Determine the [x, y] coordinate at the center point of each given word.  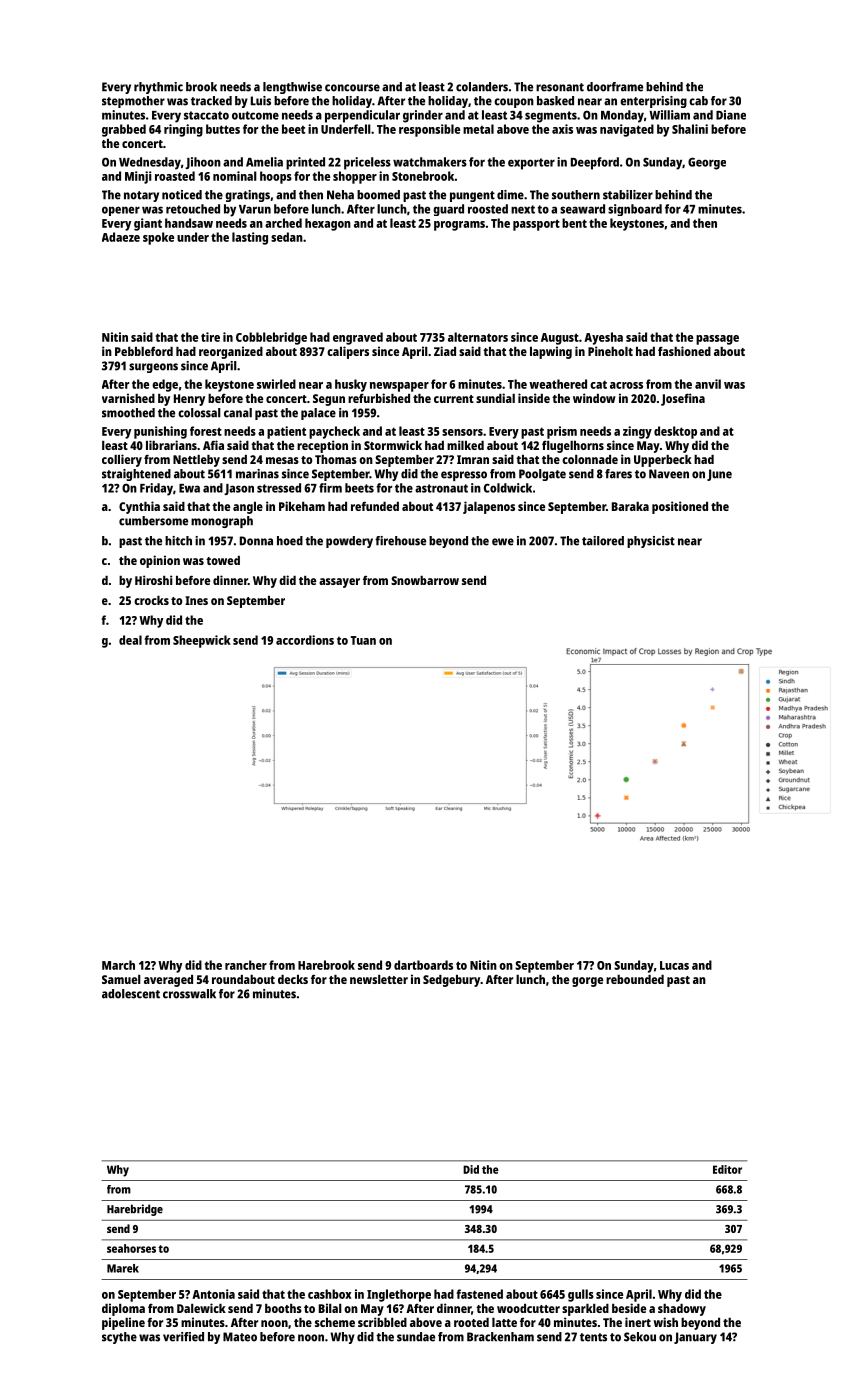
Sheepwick [202, 641]
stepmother [133, 102]
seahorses [131, 1248]
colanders [482, 87]
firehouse [400, 541]
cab [698, 101]
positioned [680, 507]
